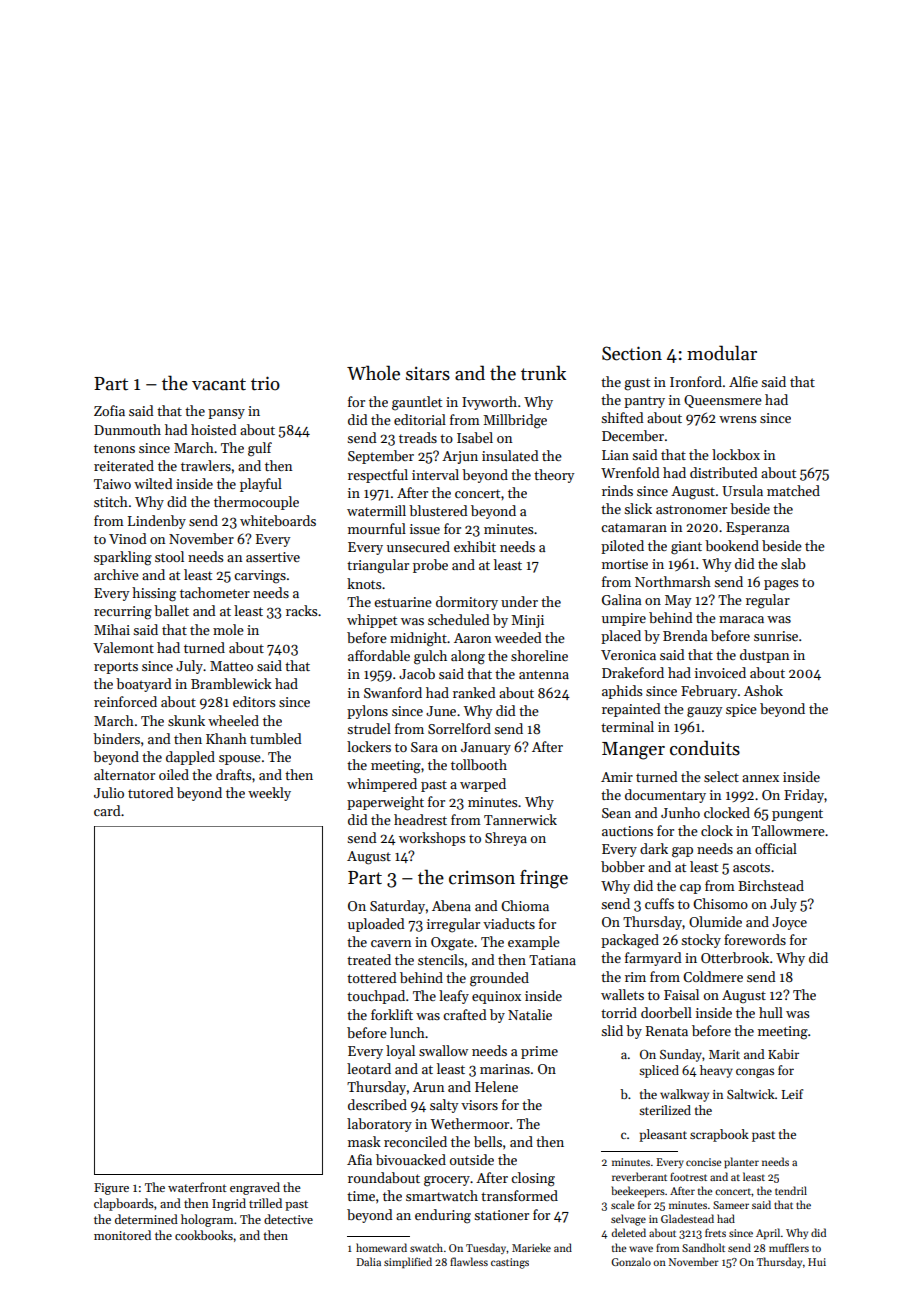  I want to click on modular, so click(722, 353).
